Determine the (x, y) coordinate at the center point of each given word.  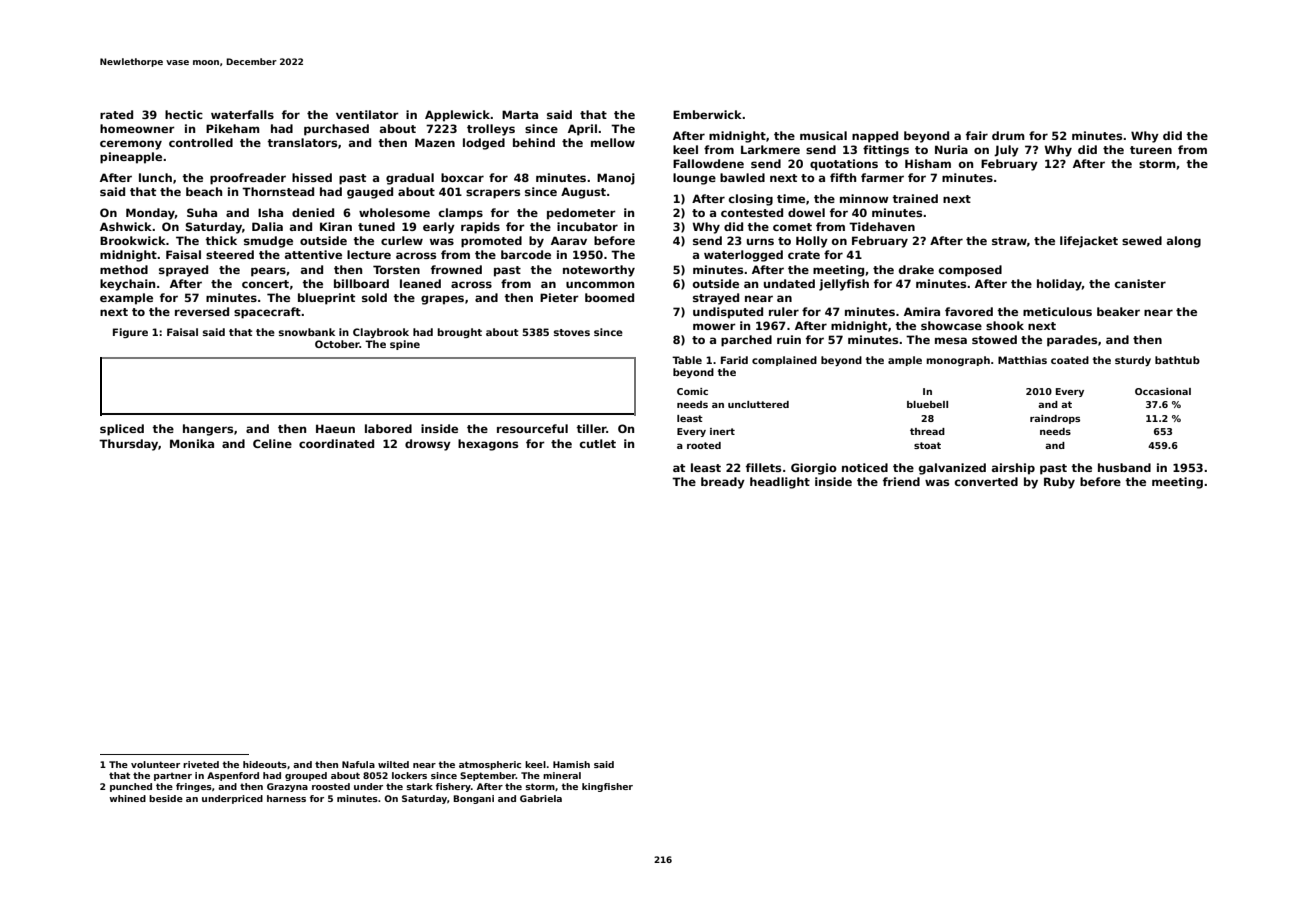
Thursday (128, 445)
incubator (587, 226)
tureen (1151, 150)
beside (166, 798)
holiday (1059, 285)
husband (1124, 467)
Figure (130, 333)
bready (723, 483)
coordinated (336, 443)
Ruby (1059, 483)
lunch (155, 177)
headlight (780, 483)
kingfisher (607, 787)
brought (460, 333)
